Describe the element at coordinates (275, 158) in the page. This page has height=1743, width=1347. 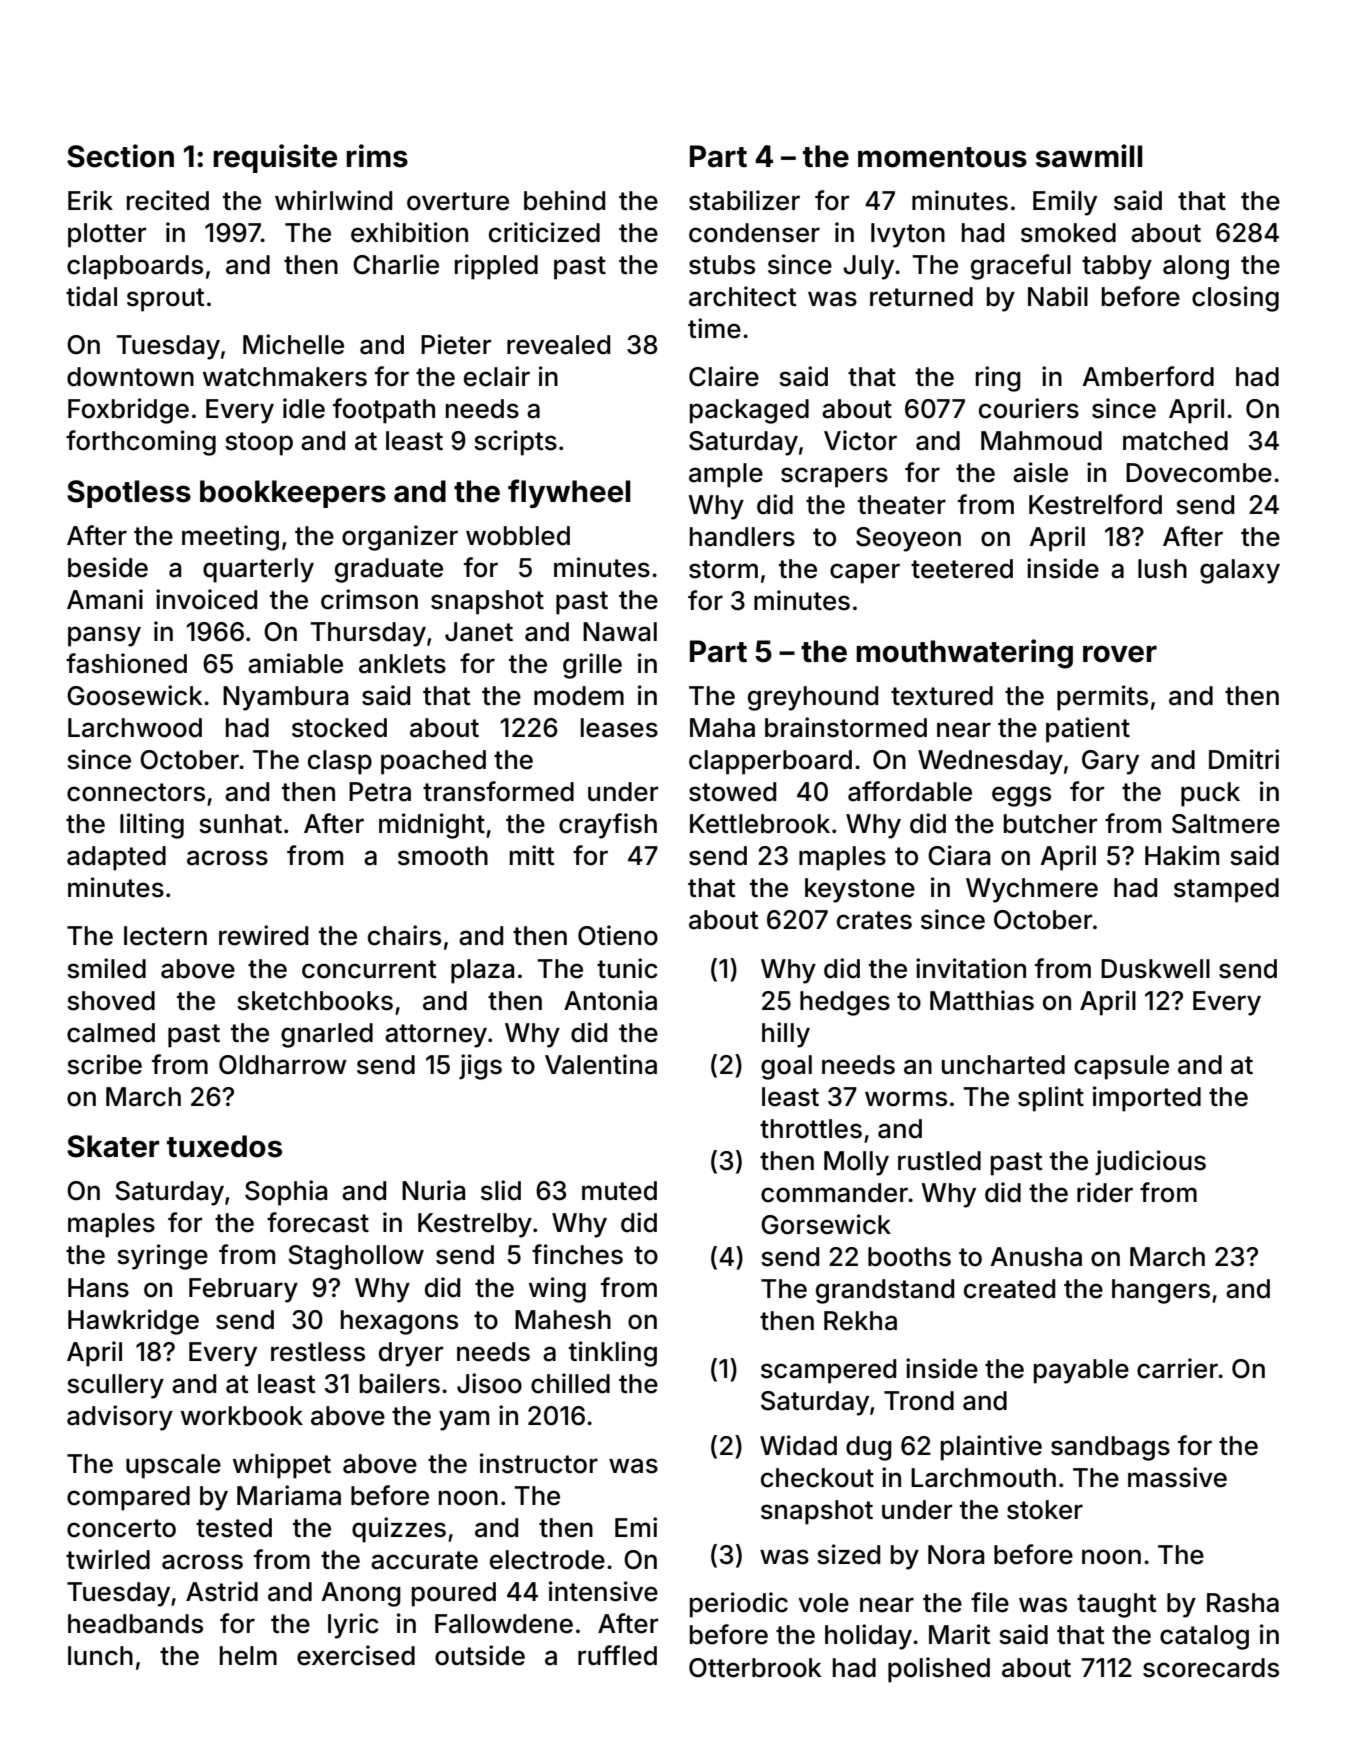
I see `requisite` at that location.
